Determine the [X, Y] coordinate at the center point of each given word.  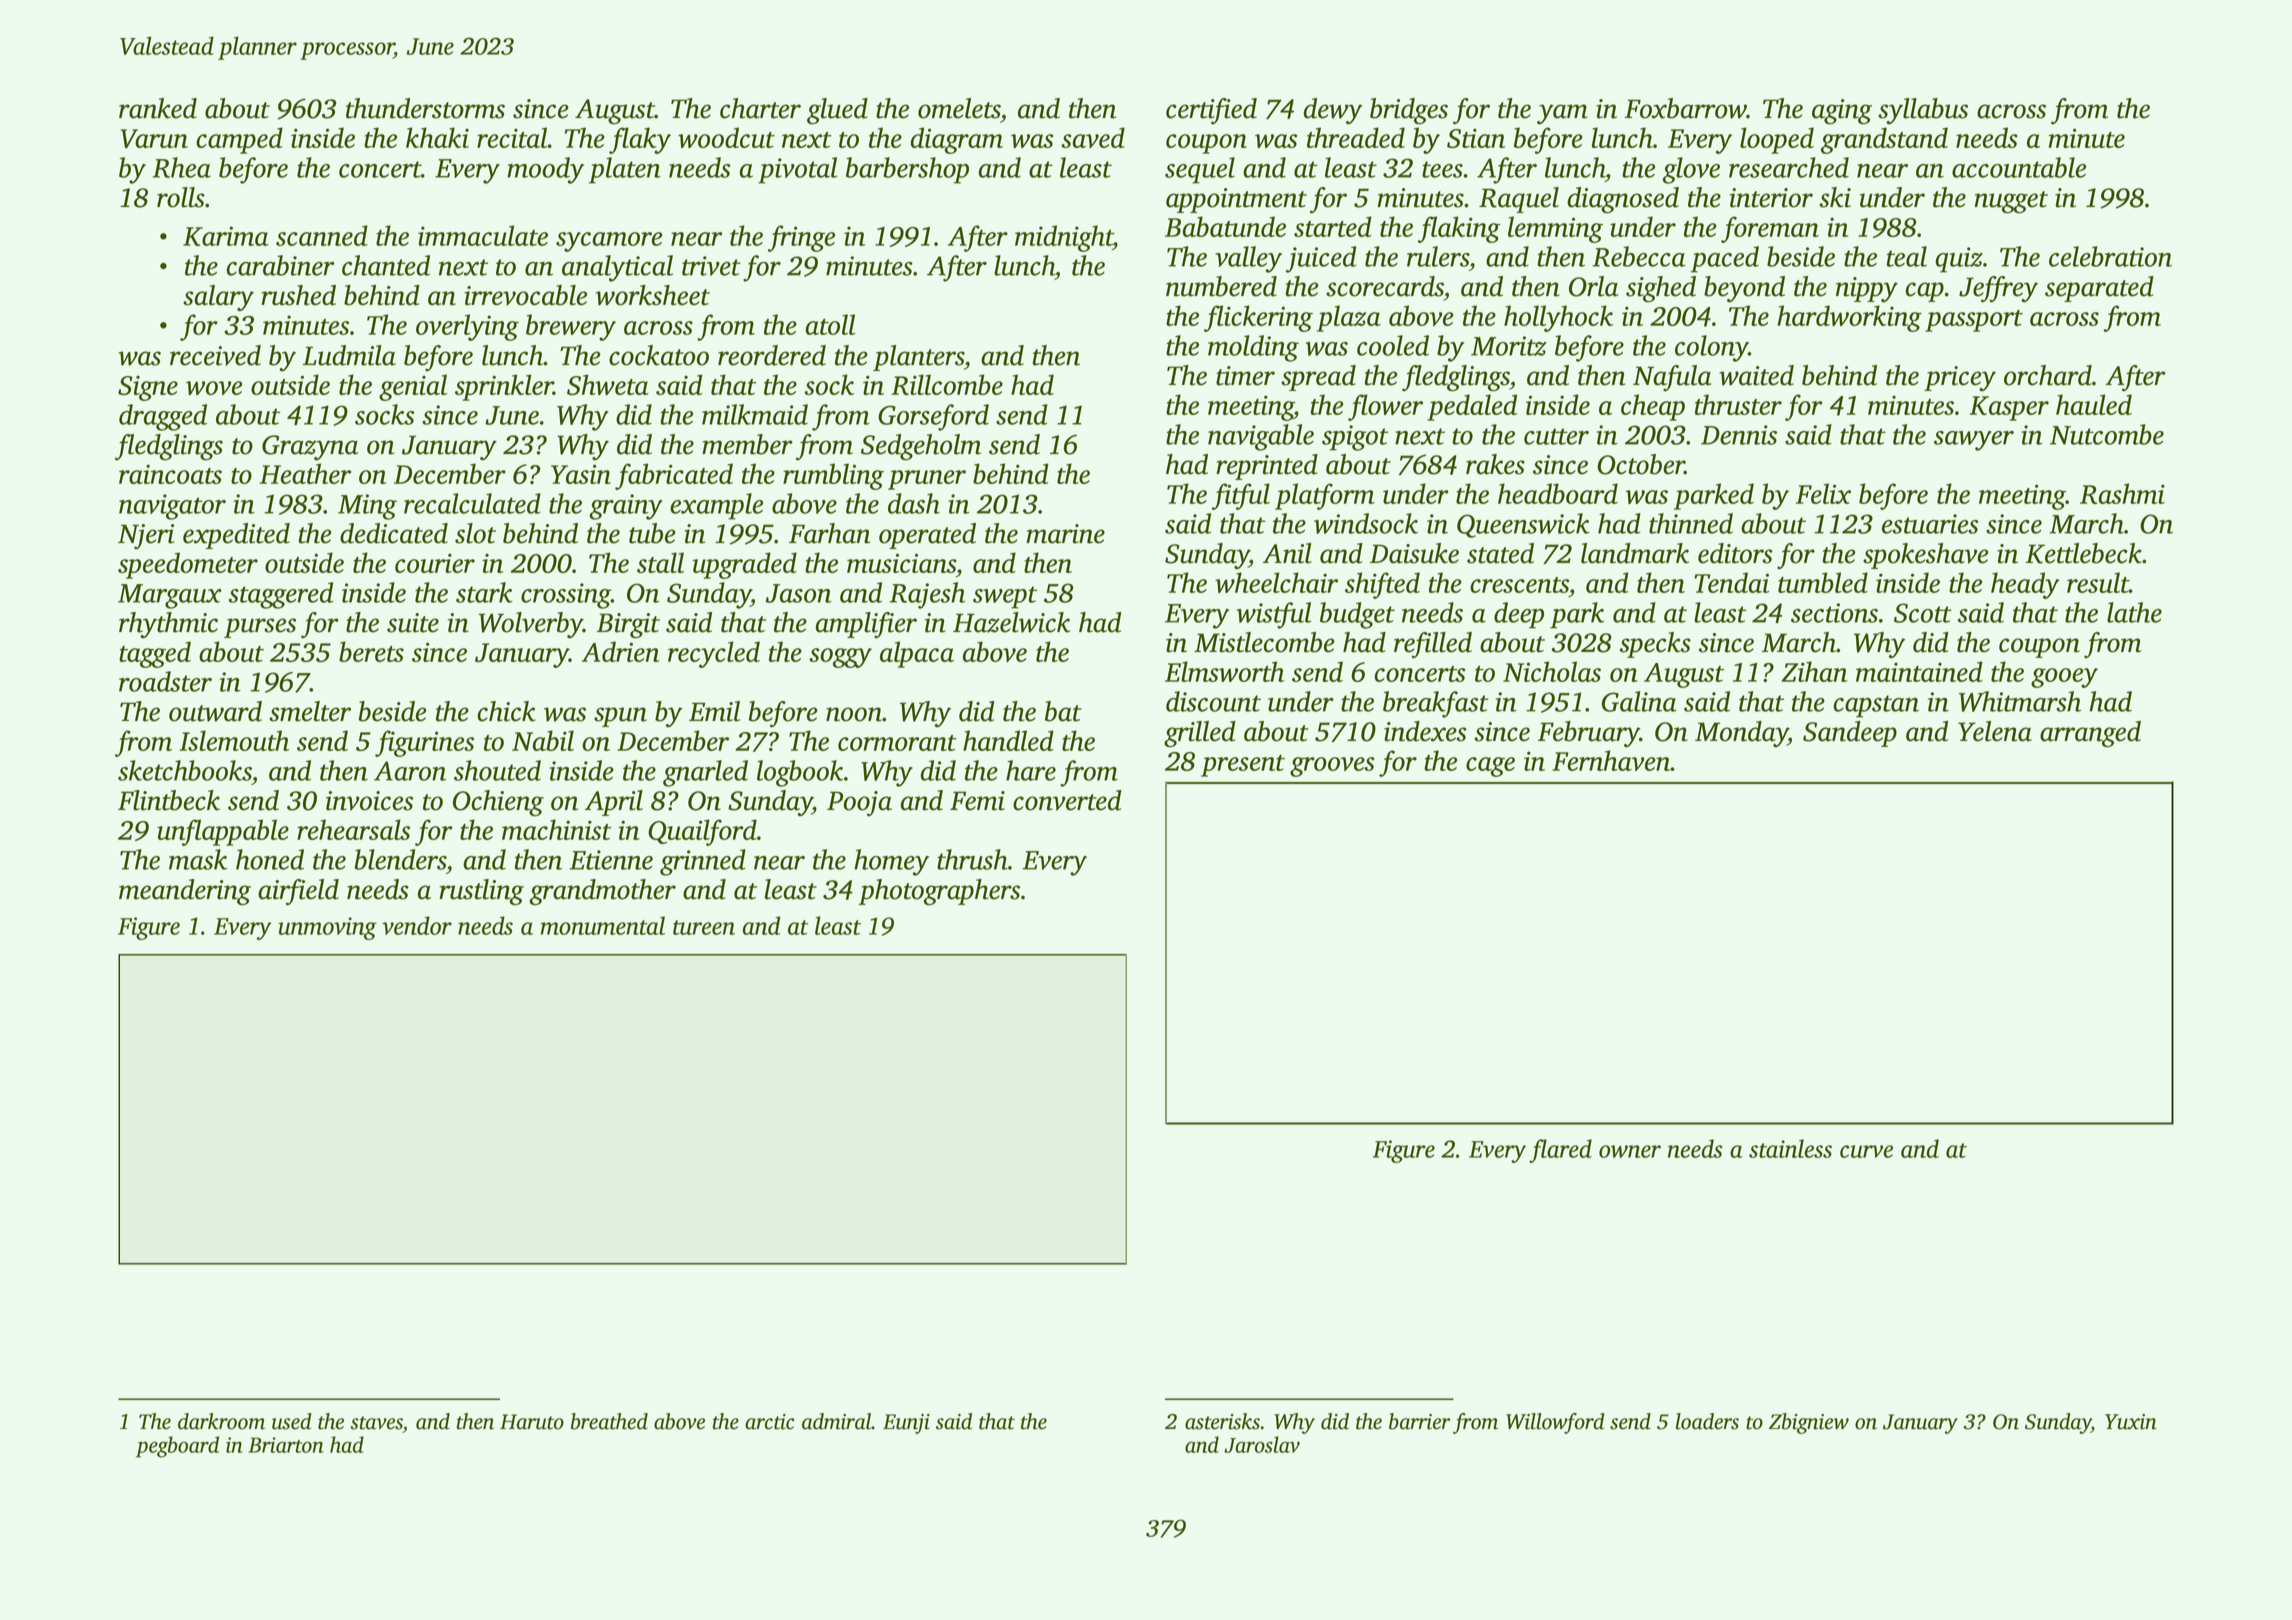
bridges [1409, 111]
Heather [305, 473]
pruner [927, 480]
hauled [2094, 404]
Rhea [182, 167]
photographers [939, 892]
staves [376, 1423]
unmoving [327, 928]
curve [1866, 1151]
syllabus [1923, 111]
